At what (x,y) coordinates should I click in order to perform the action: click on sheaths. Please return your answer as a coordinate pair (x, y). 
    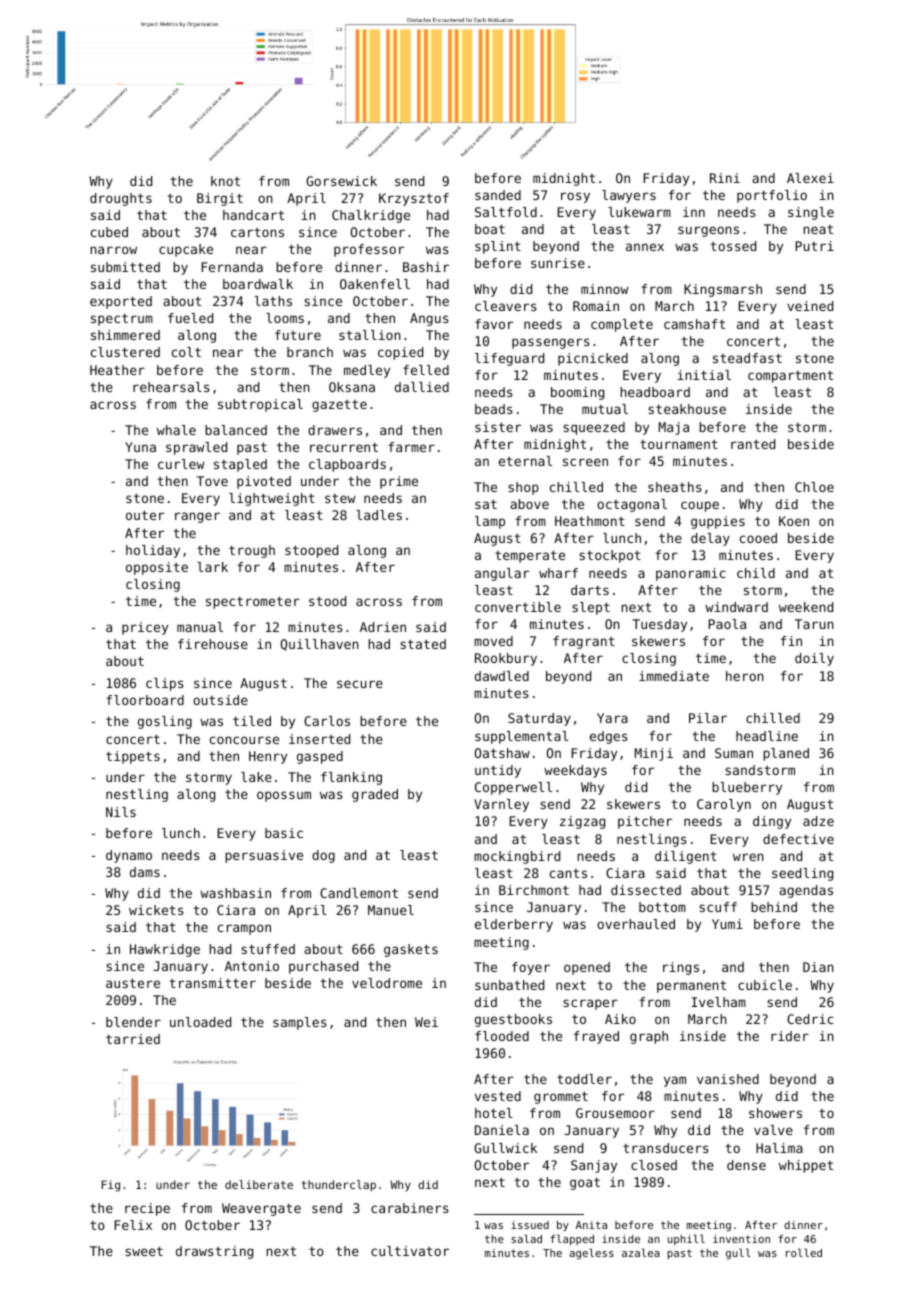
    Looking at the image, I should click on (675, 487).
